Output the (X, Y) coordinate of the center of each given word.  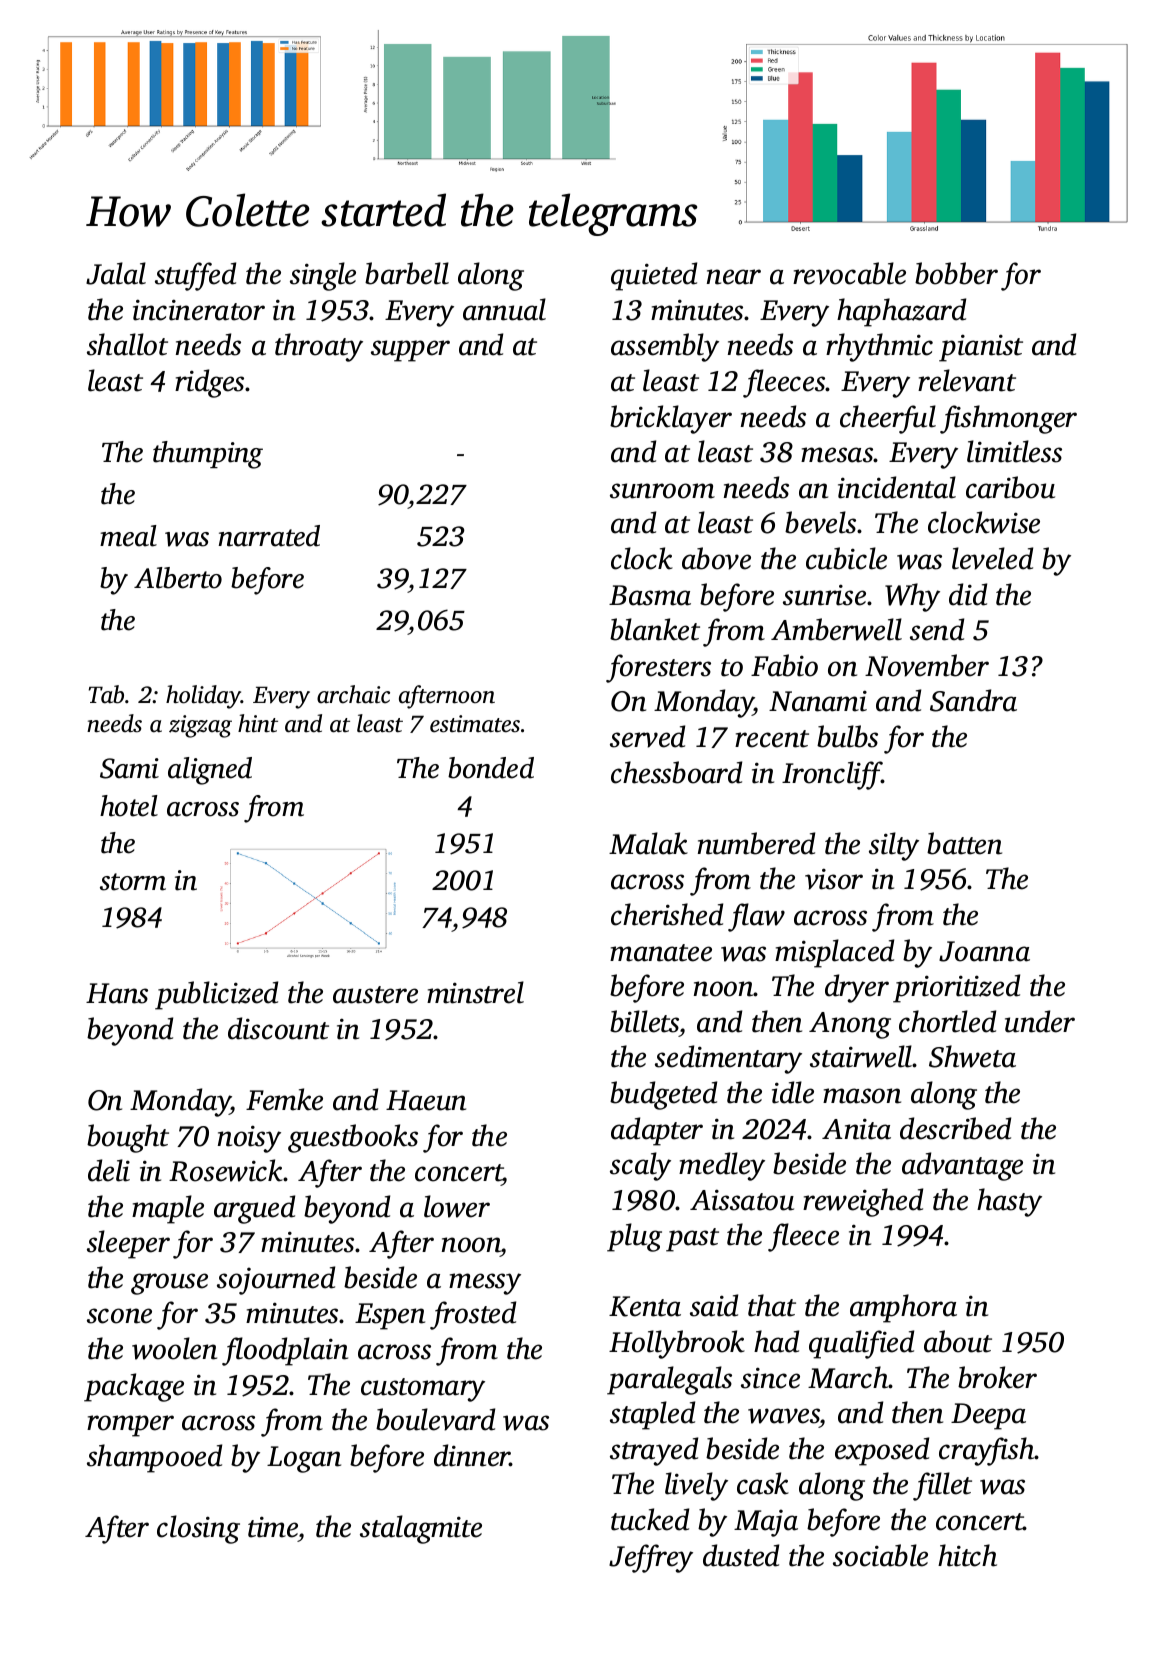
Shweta (972, 1056)
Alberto (178, 578)
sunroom (662, 491)
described (955, 1128)
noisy (249, 1139)
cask (763, 1483)
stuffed (195, 276)
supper (410, 351)
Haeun (426, 1100)
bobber (956, 273)
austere (375, 995)
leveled (992, 558)
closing (198, 1529)
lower (457, 1206)
